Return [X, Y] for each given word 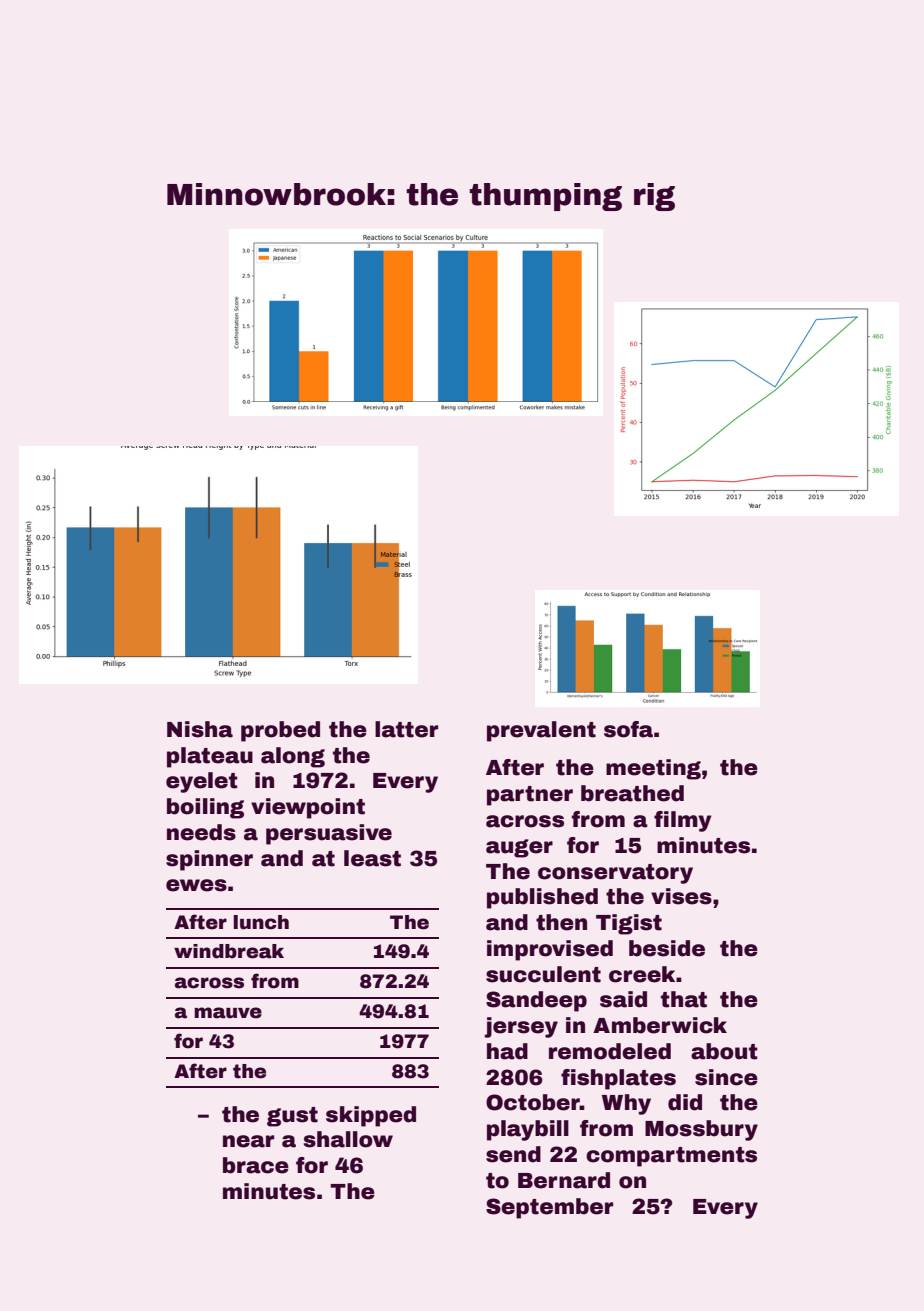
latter [406, 729]
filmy [682, 821]
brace [256, 1165]
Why [626, 1104]
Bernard [564, 1180]
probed [280, 731]
